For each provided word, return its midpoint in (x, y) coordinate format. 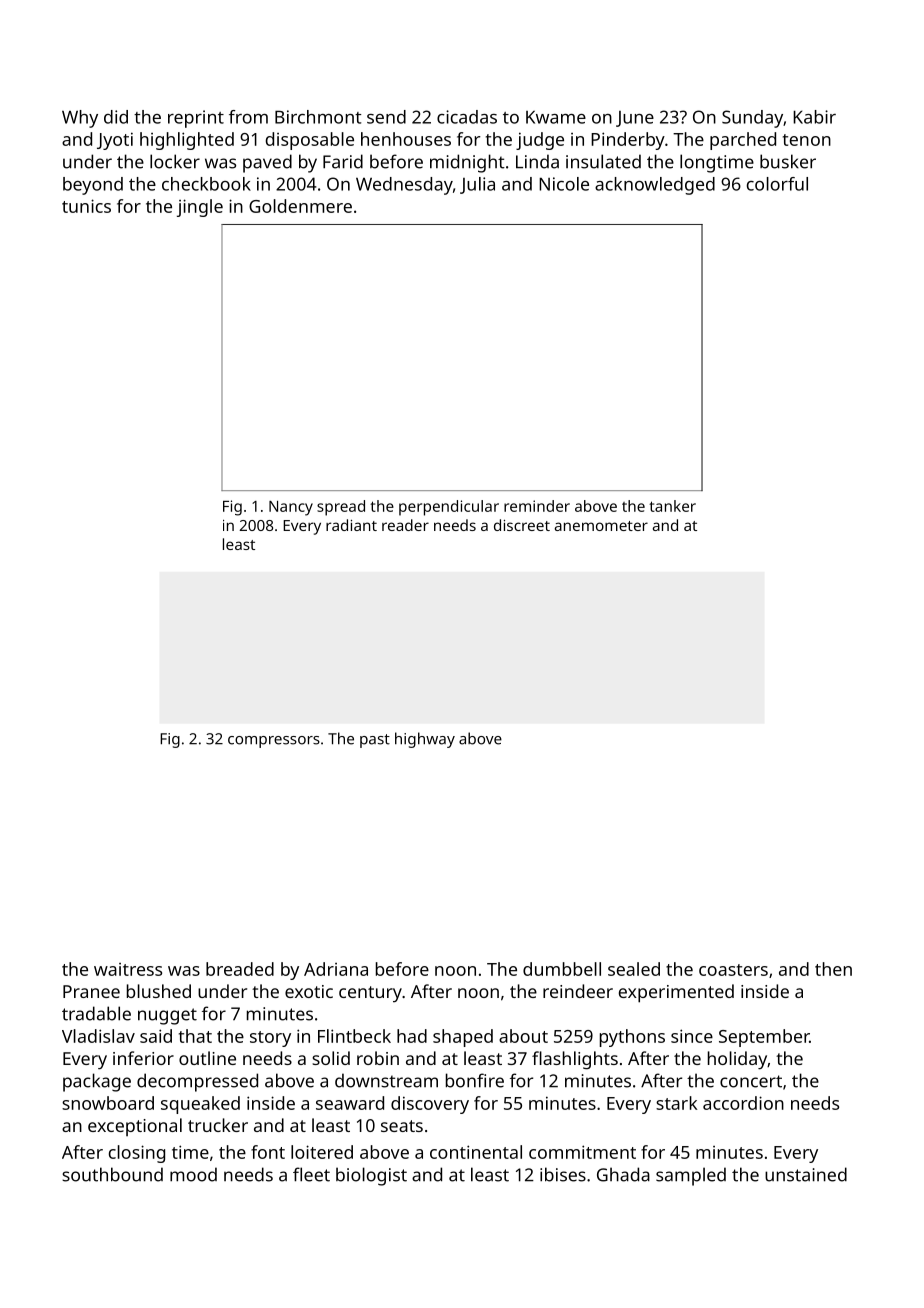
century (370, 994)
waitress (128, 969)
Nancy (291, 508)
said (156, 1036)
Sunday (752, 119)
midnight (467, 163)
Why (80, 119)
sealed (634, 969)
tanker (672, 506)
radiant (351, 525)
